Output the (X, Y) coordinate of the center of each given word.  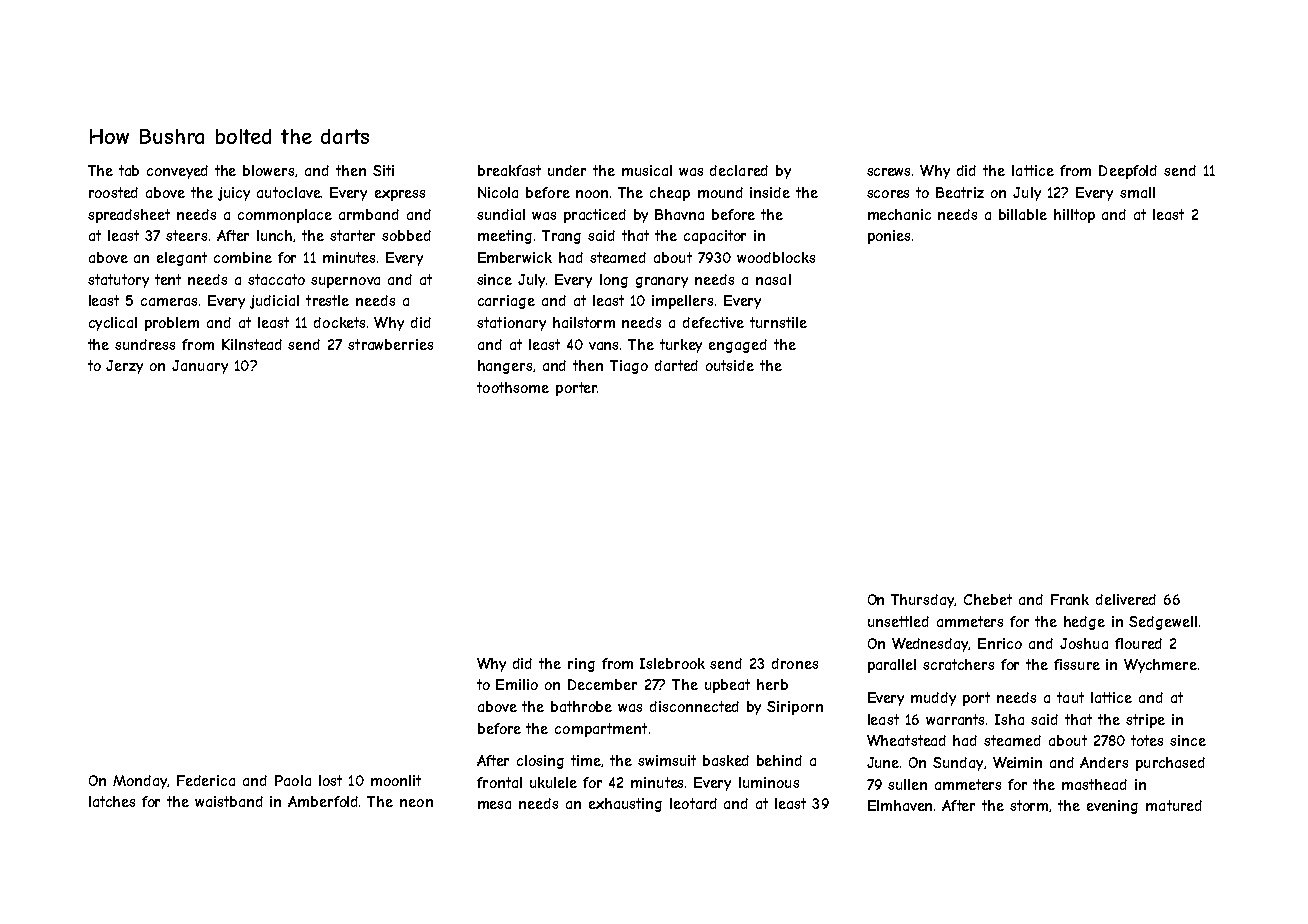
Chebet (988, 599)
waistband (229, 801)
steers (186, 235)
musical (647, 170)
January (200, 367)
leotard (693, 803)
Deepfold (1128, 172)
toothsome (513, 387)
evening (1112, 807)
